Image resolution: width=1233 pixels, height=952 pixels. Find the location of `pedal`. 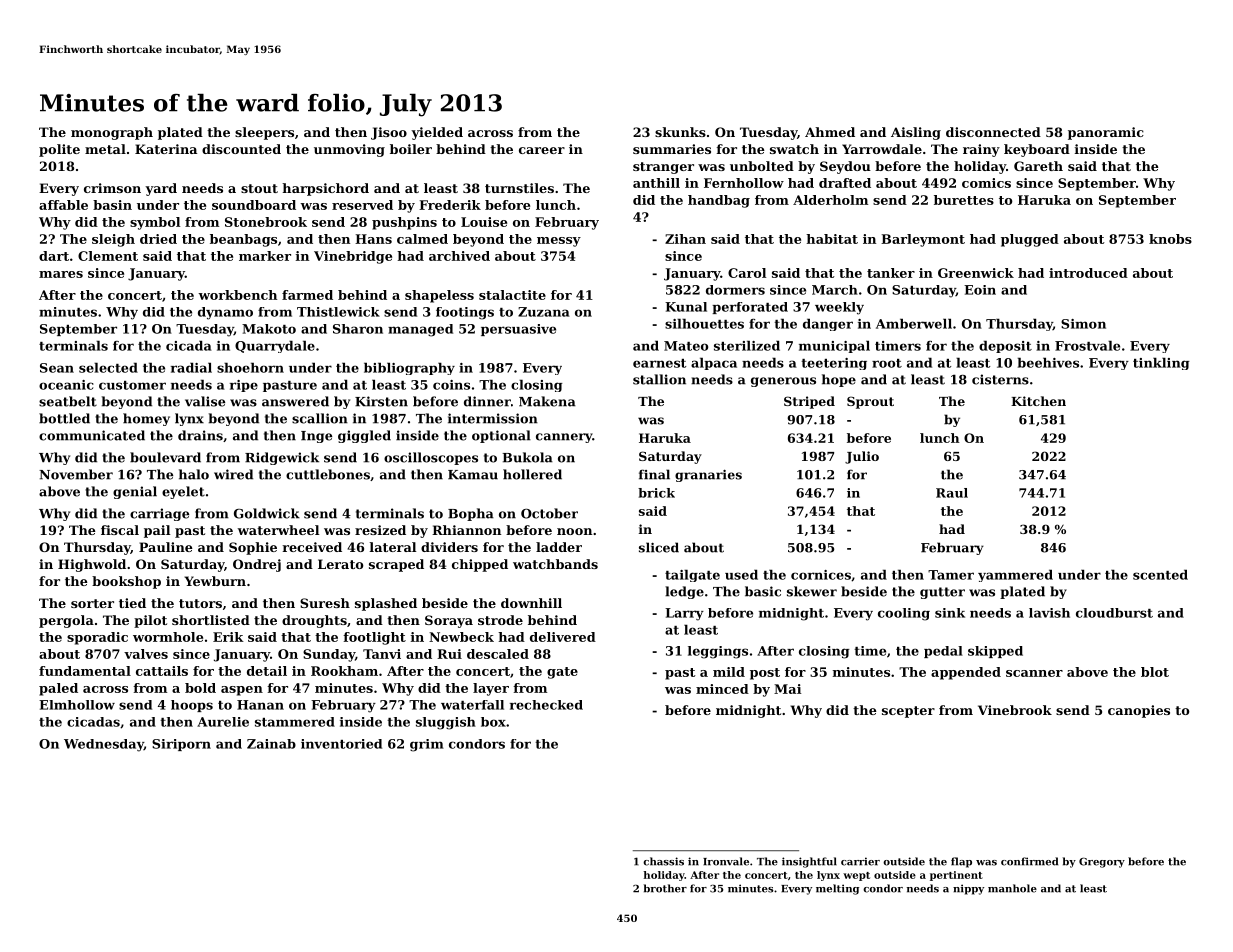

pedal is located at coordinates (943, 652).
